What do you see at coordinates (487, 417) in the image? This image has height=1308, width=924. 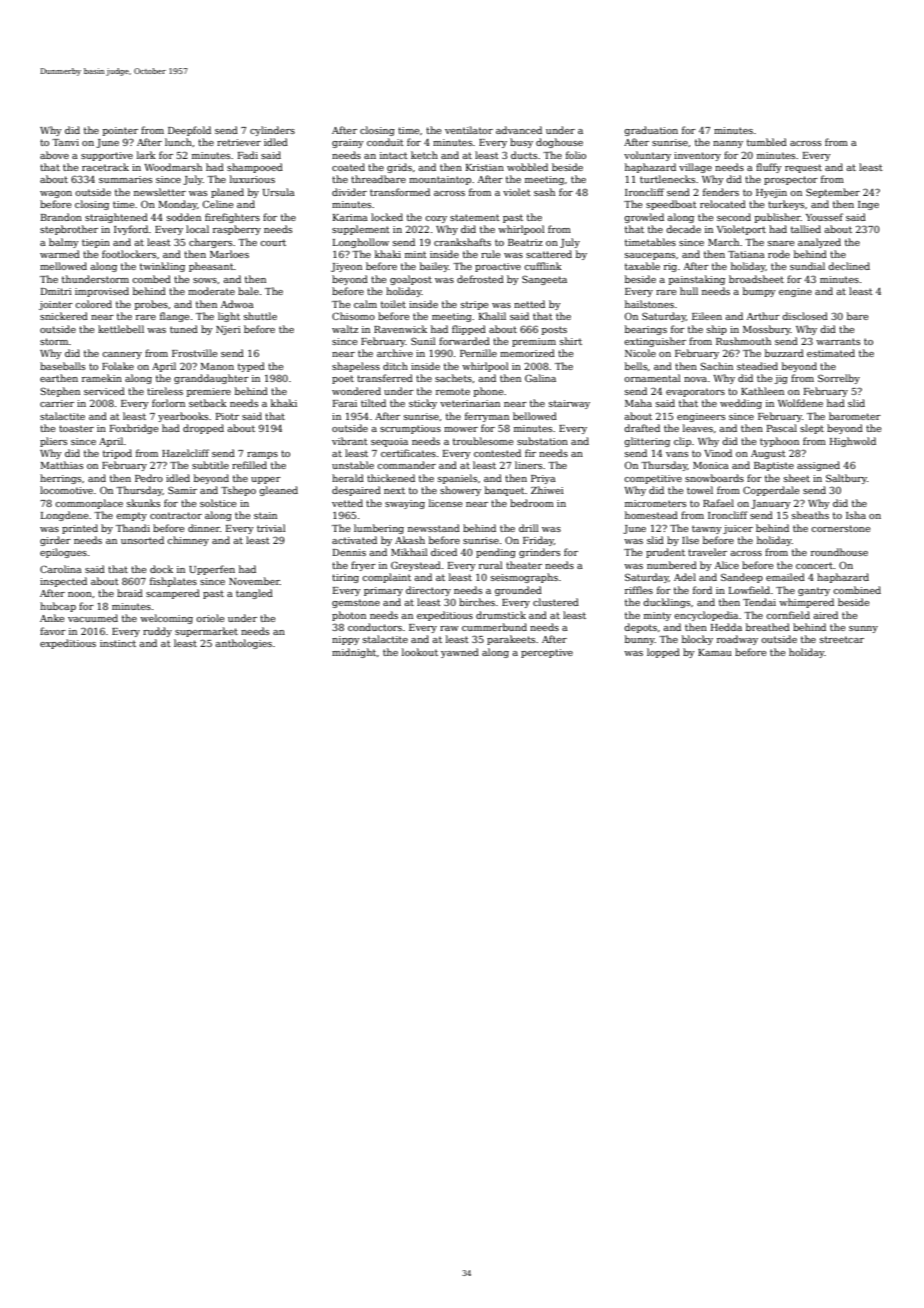 I see `ferryman` at bounding box center [487, 417].
